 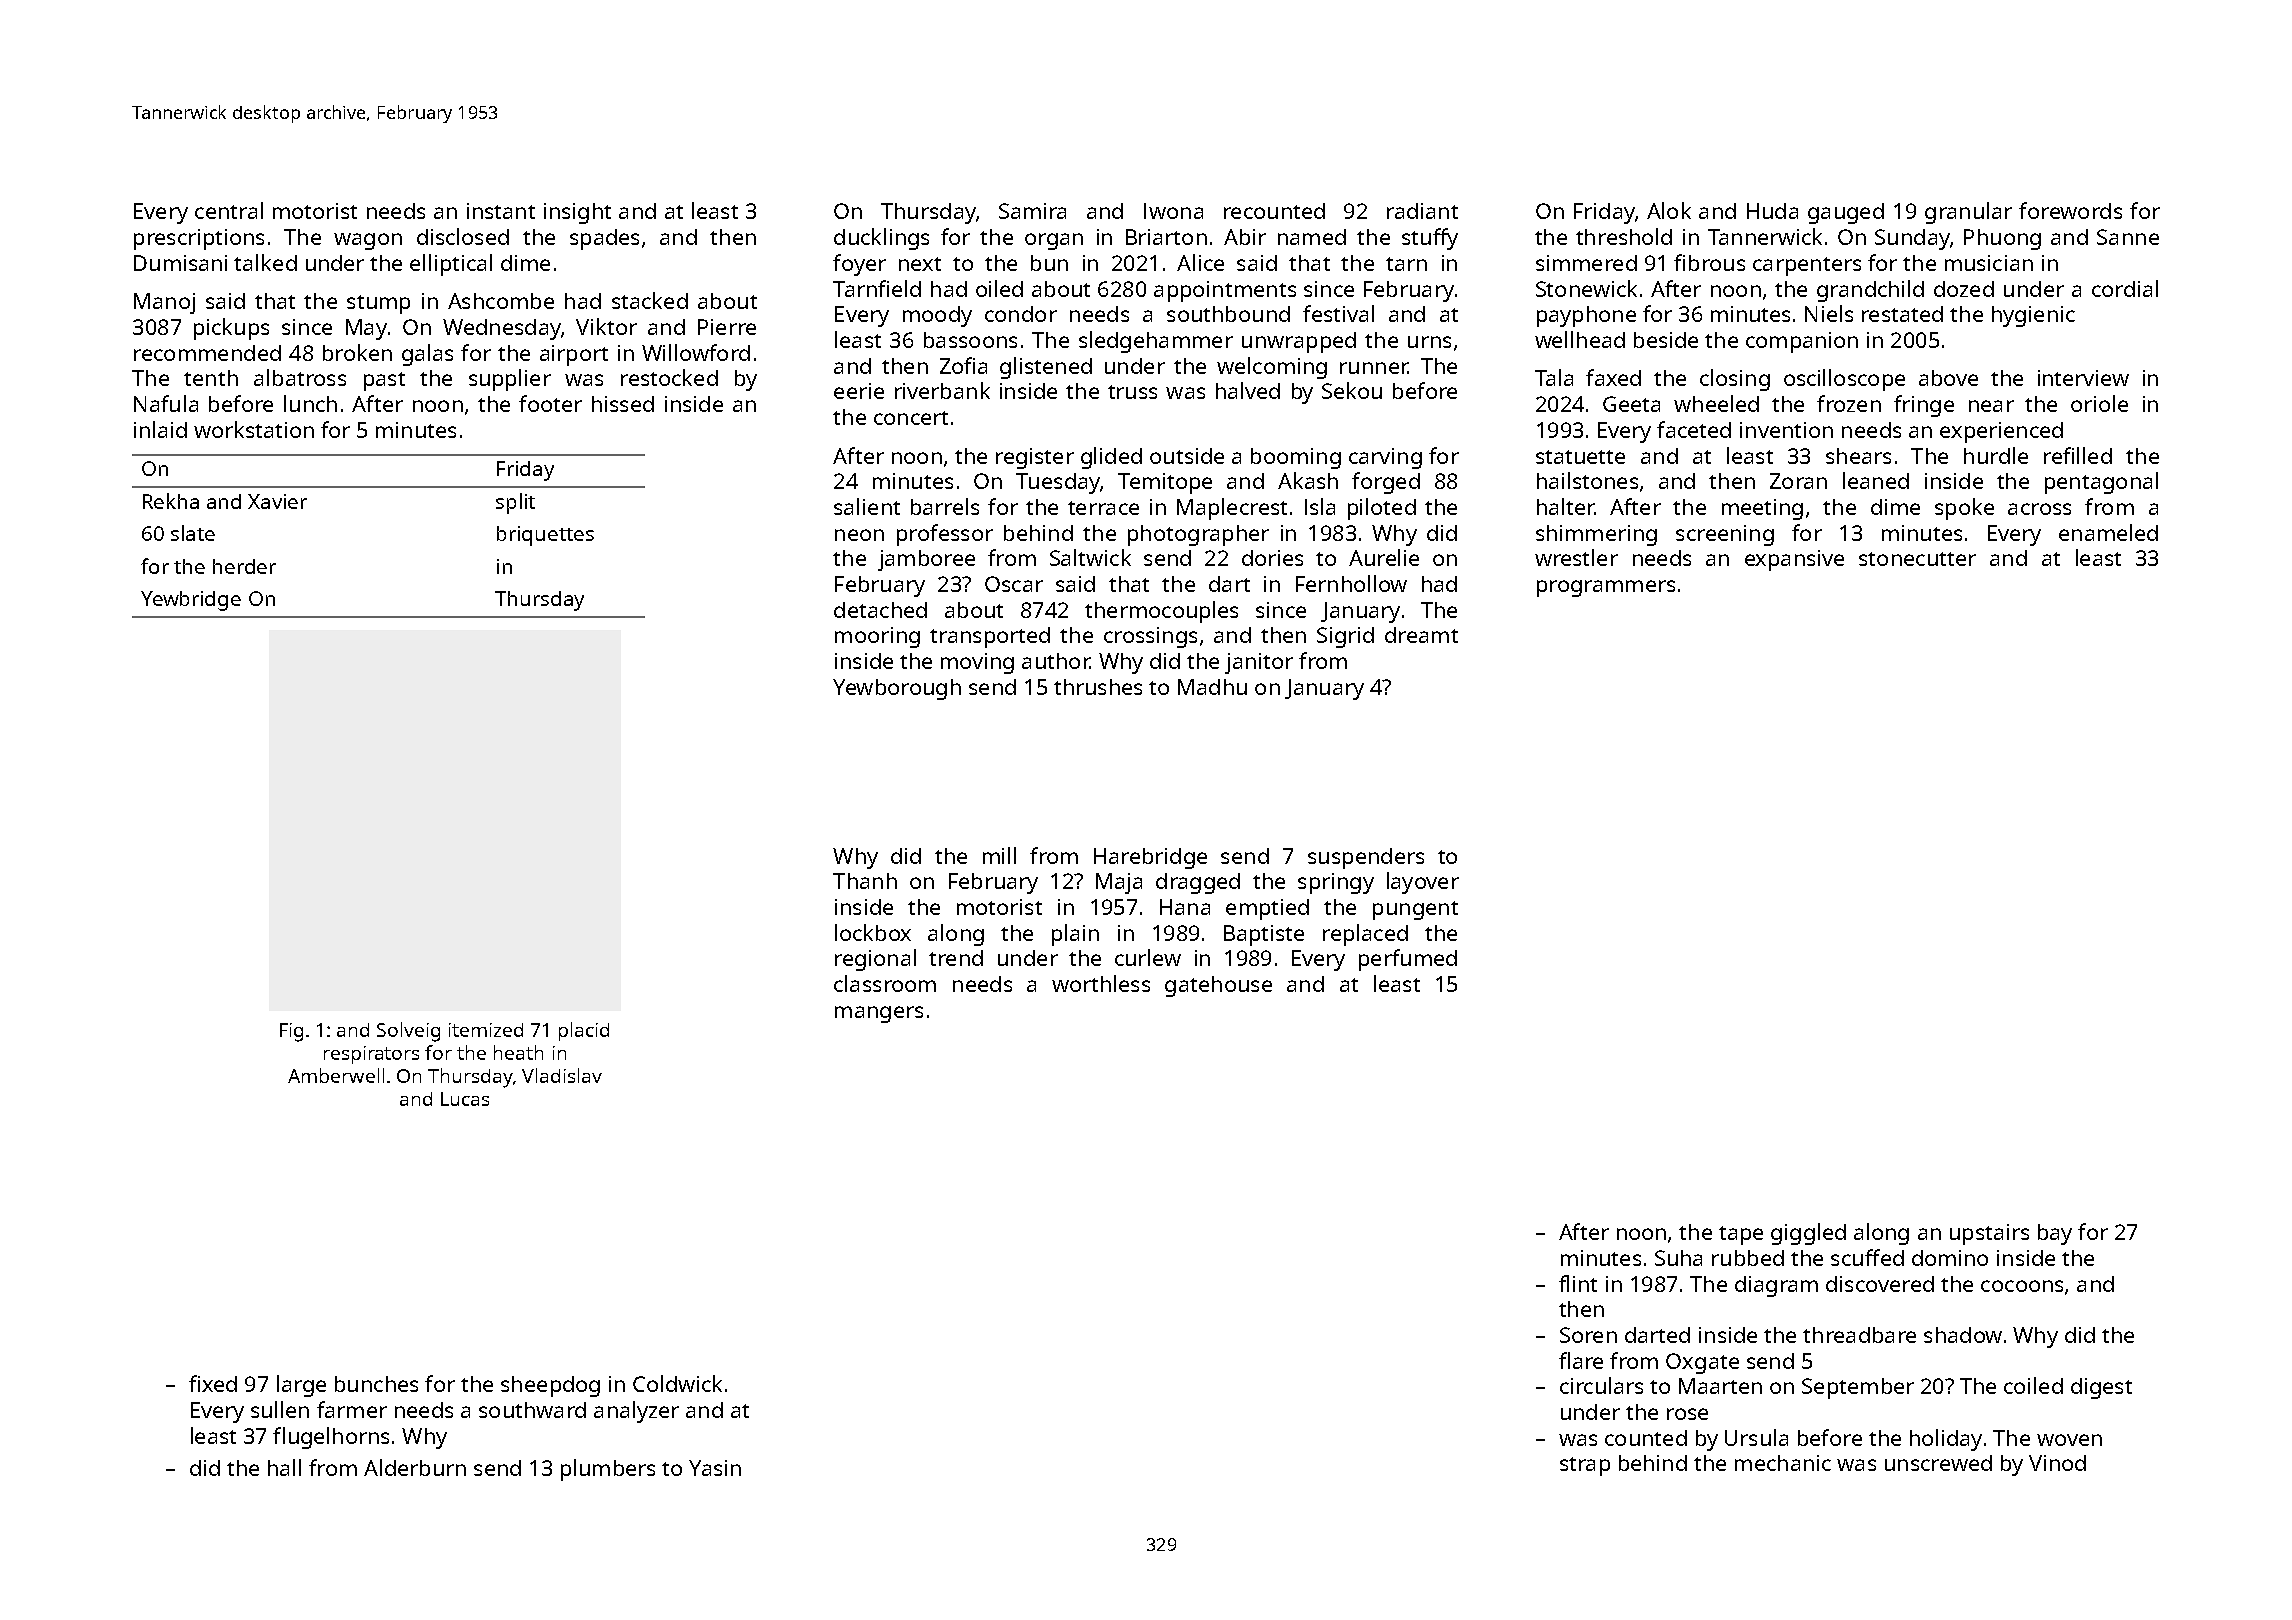 I want to click on layover, so click(x=1423, y=883).
